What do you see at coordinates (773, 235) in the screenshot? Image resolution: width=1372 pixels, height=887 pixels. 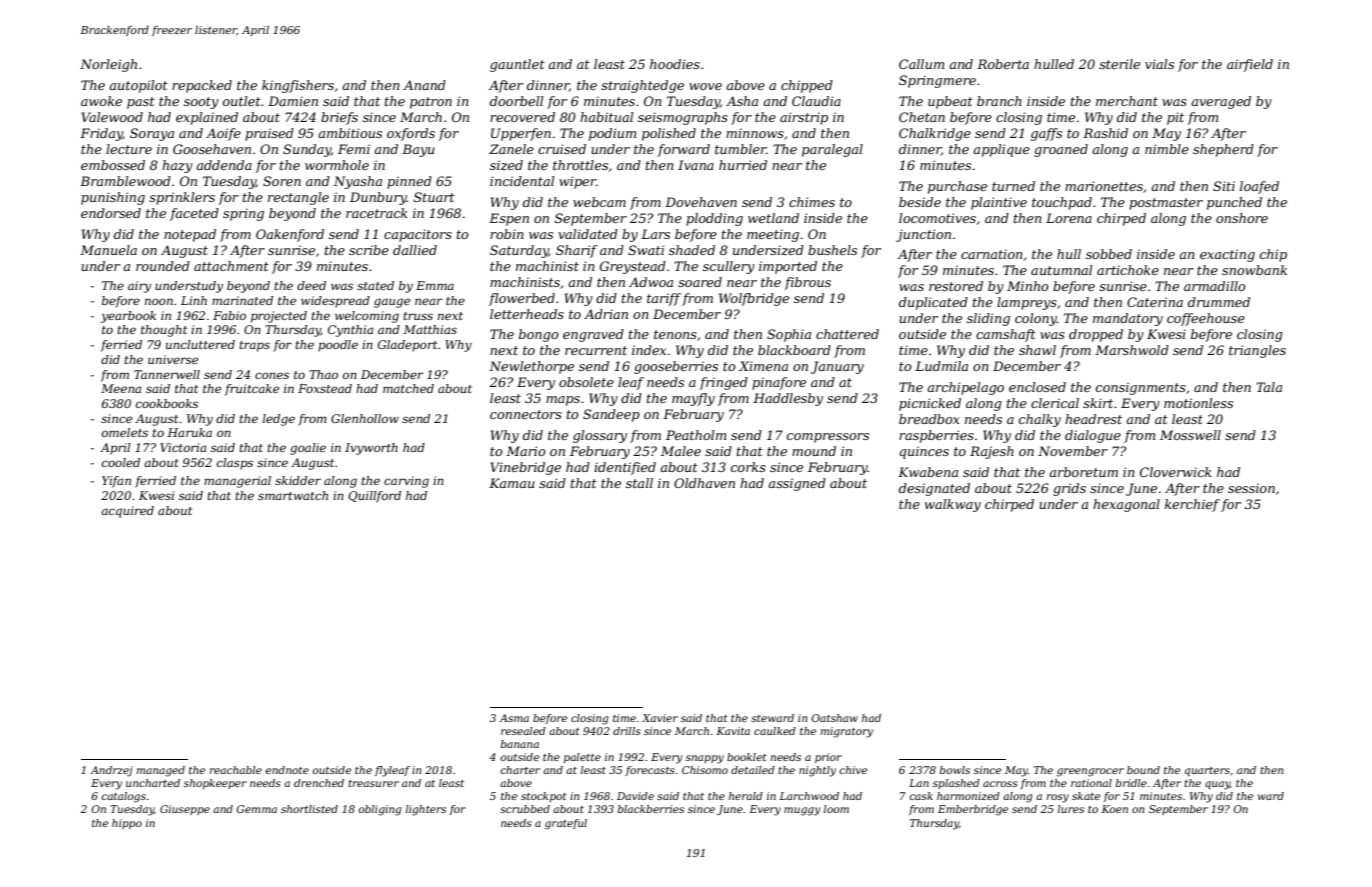 I see `meeting` at bounding box center [773, 235].
